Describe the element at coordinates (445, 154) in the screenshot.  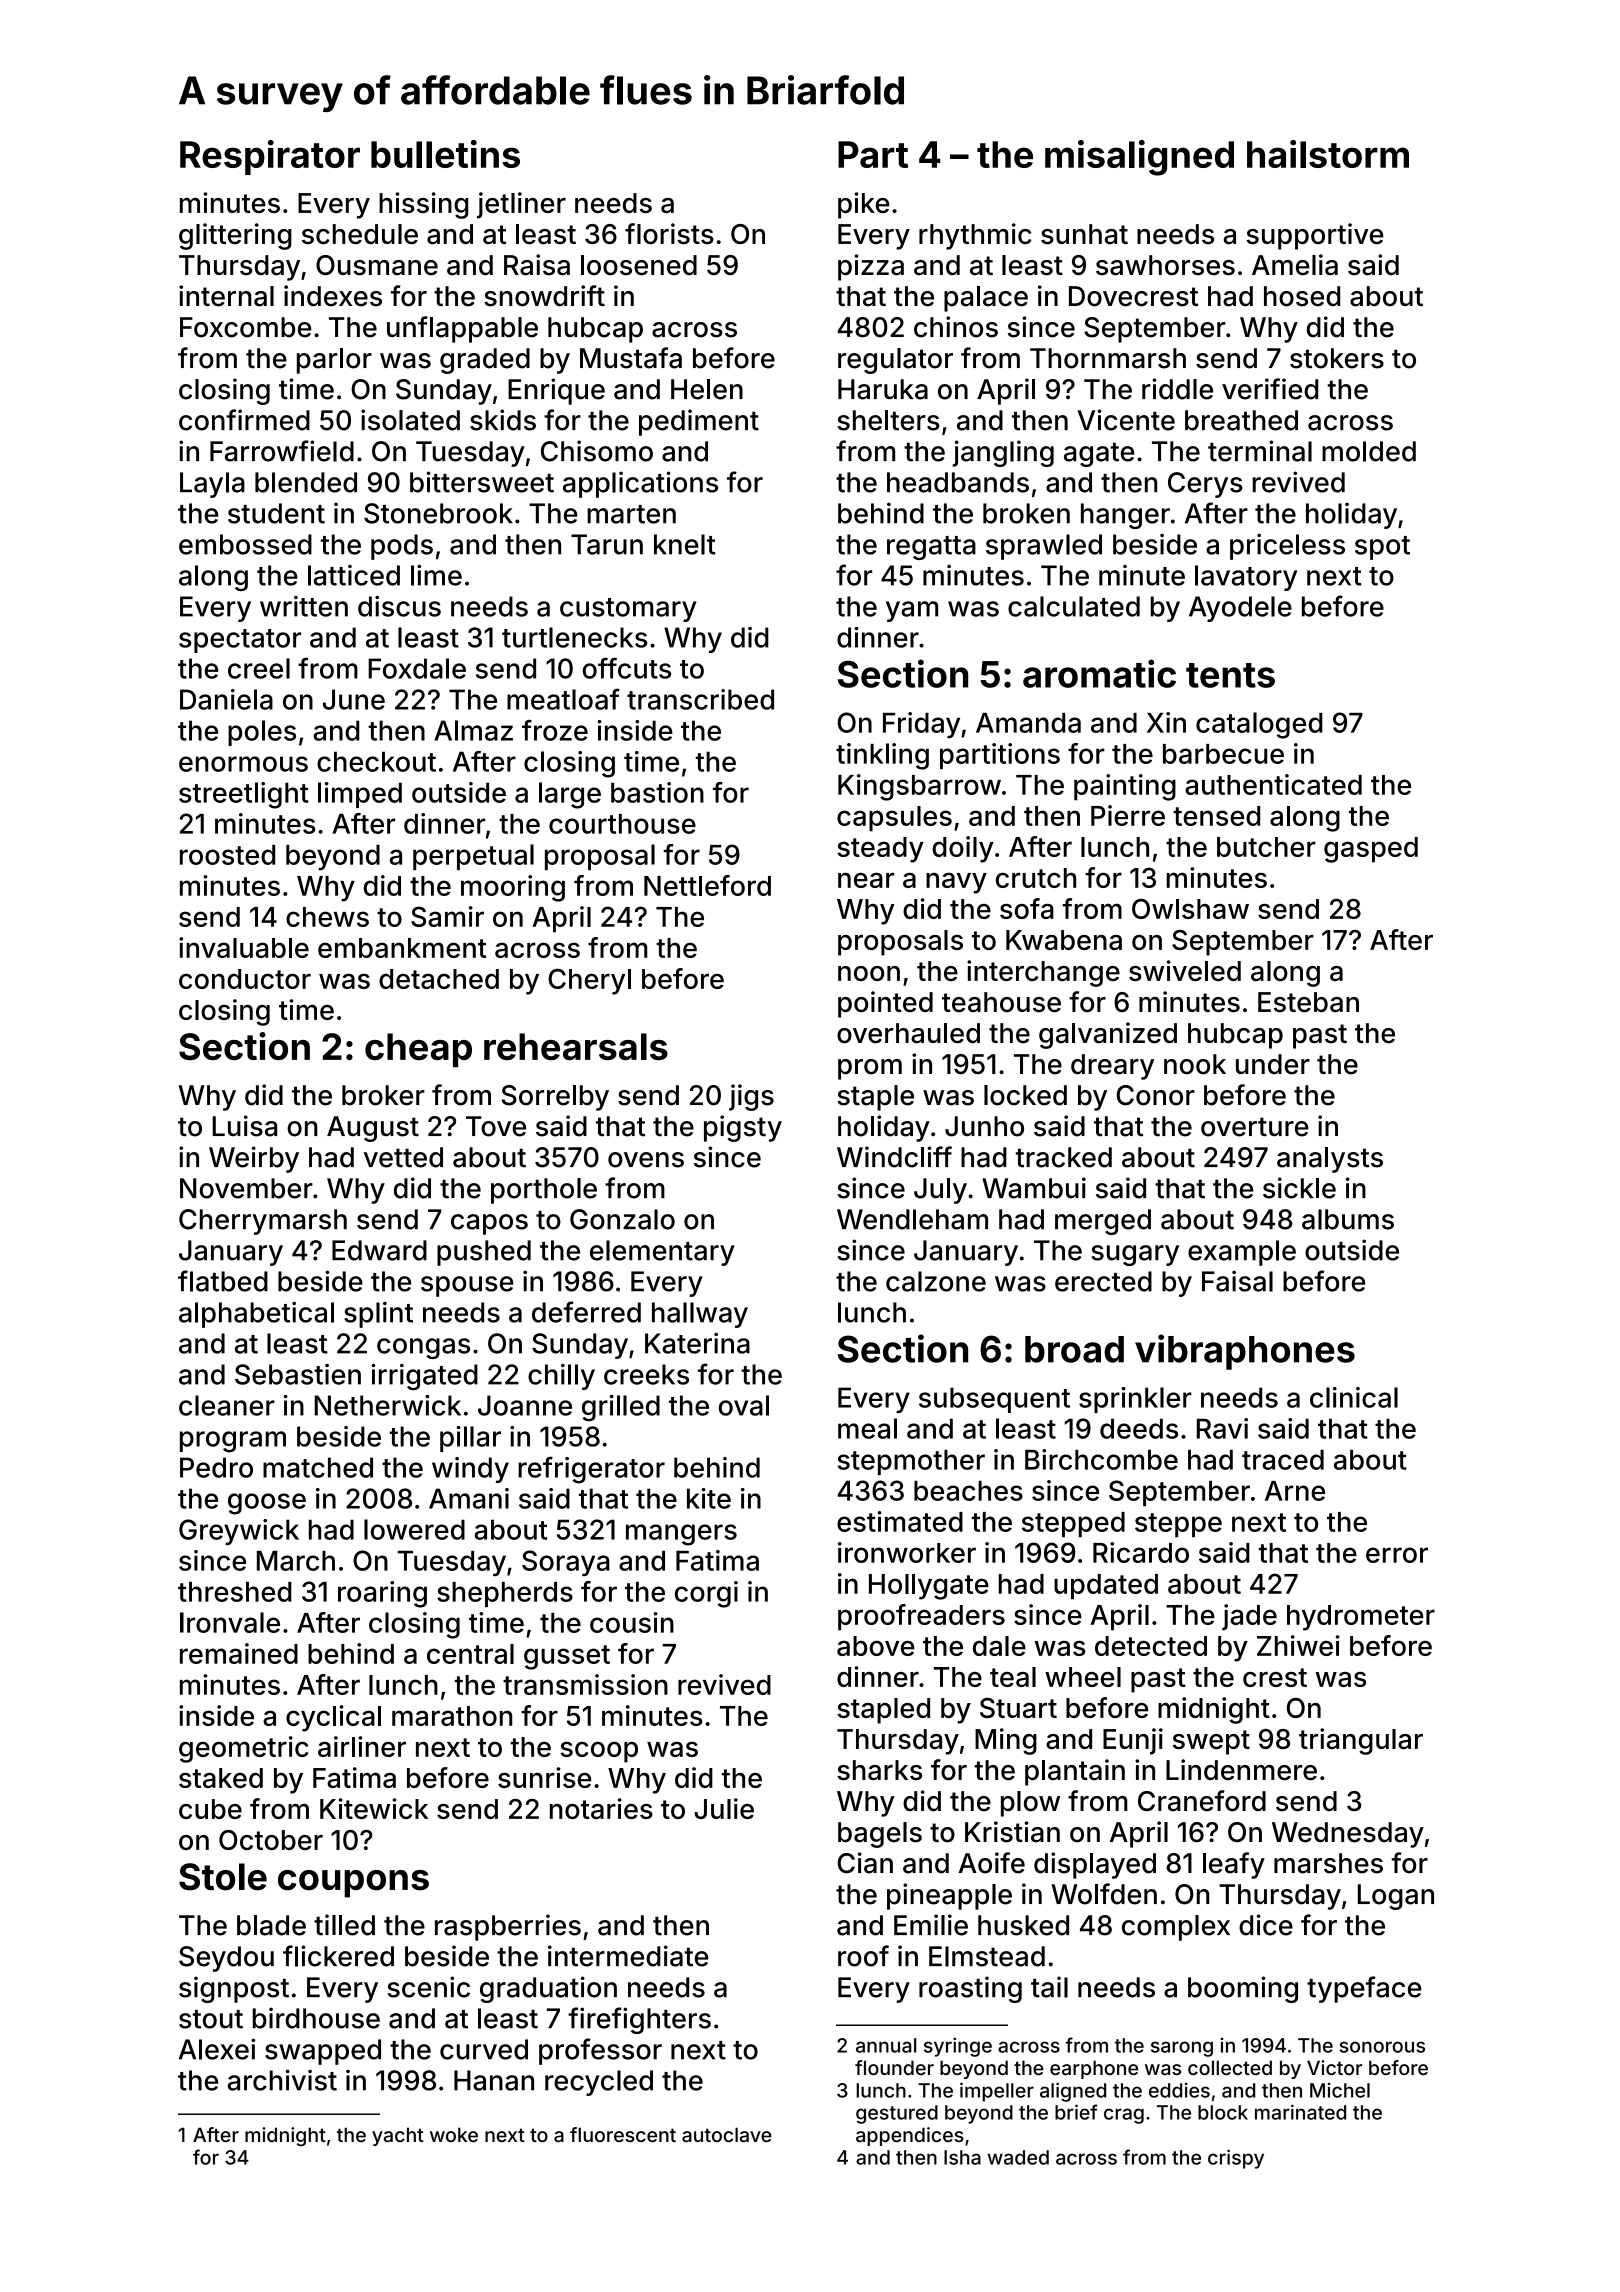
I see `bulletins` at that location.
